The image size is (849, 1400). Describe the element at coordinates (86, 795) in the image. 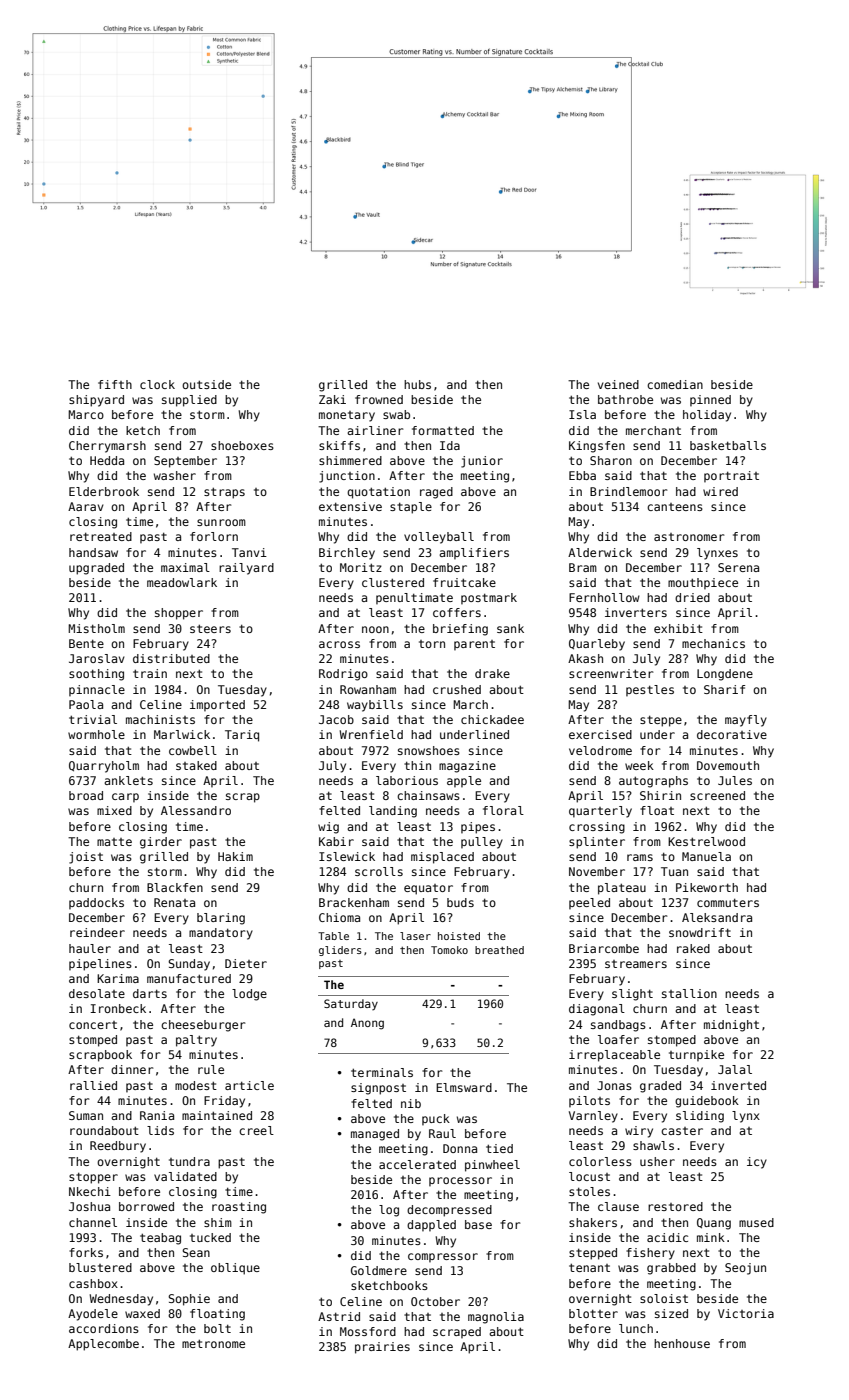

I see `broad` at that location.
